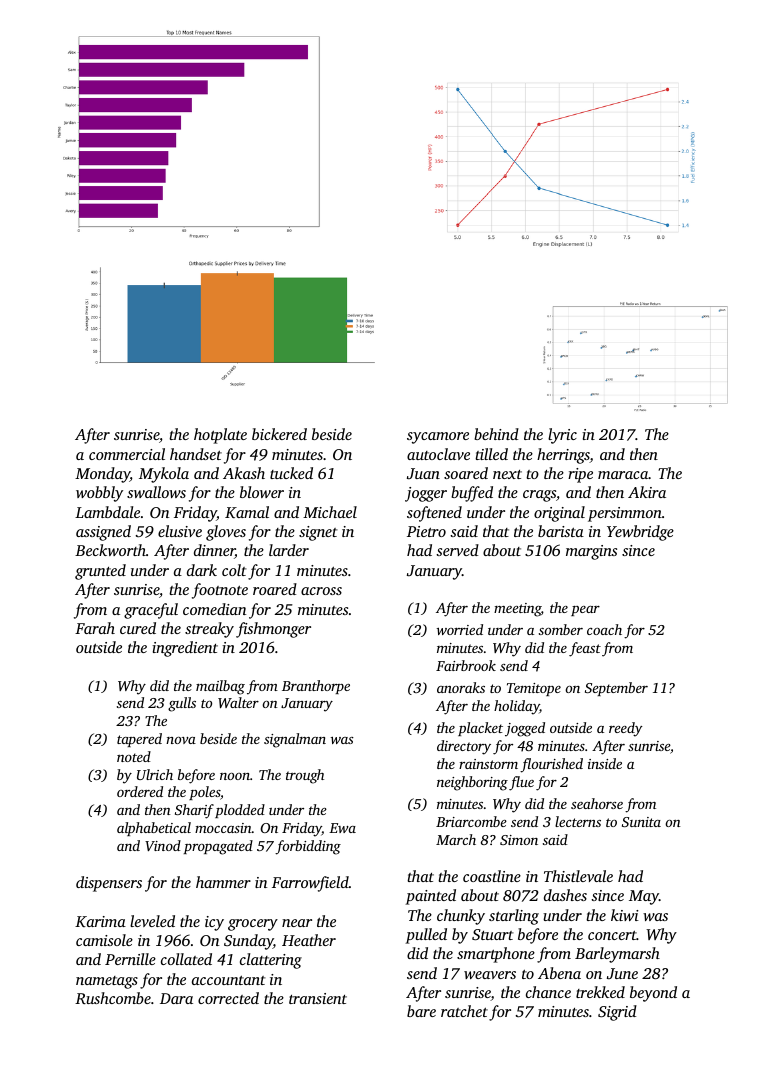  I want to click on reedy, so click(626, 729).
